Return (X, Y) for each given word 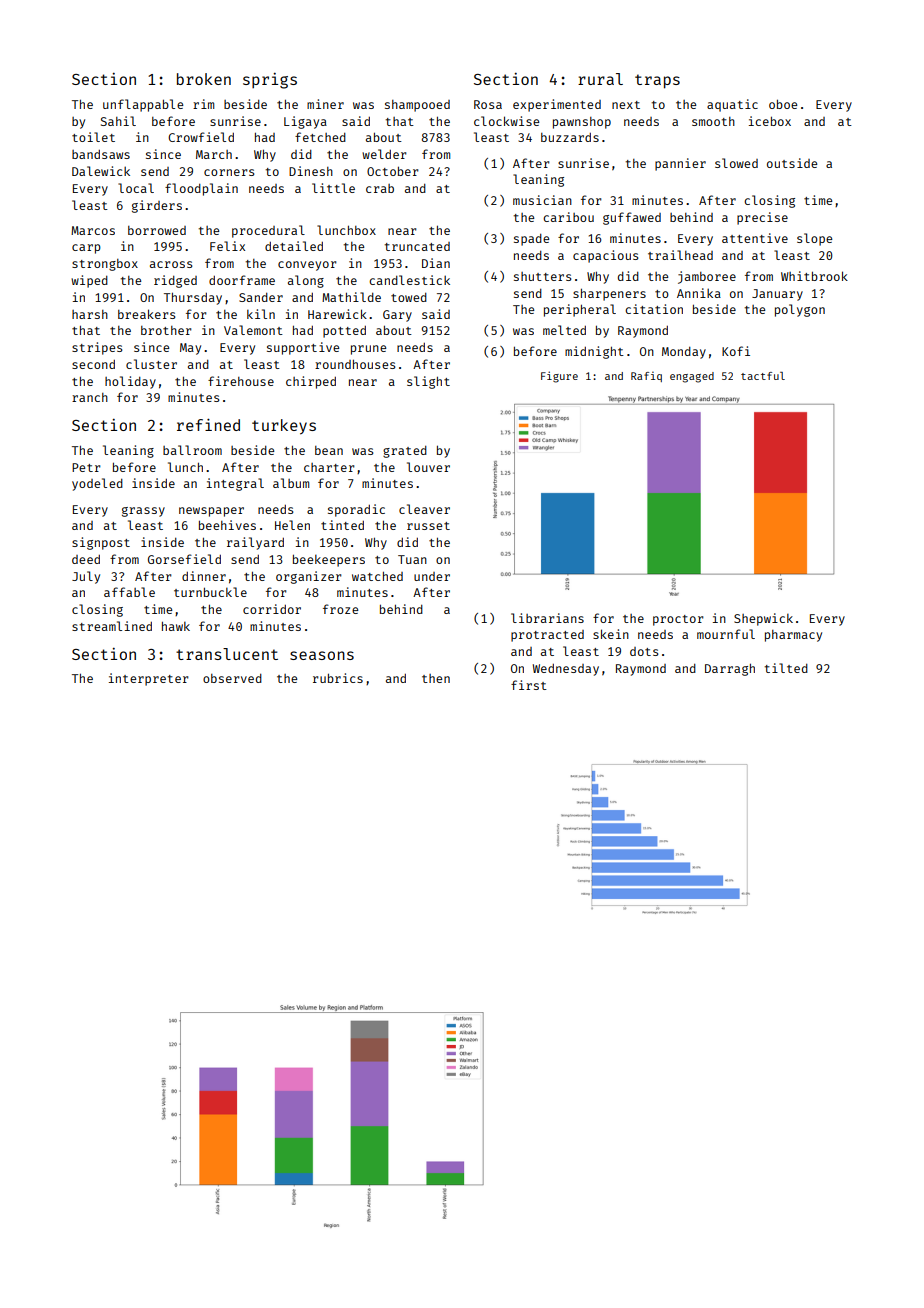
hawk (176, 626)
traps (657, 81)
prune (368, 350)
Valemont (253, 330)
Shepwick (763, 619)
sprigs (270, 81)
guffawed (632, 218)
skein (611, 634)
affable (129, 592)
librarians (547, 618)
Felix (227, 246)
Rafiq (646, 376)
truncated (417, 246)
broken (204, 79)
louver (428, 467)
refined (208, 424)
